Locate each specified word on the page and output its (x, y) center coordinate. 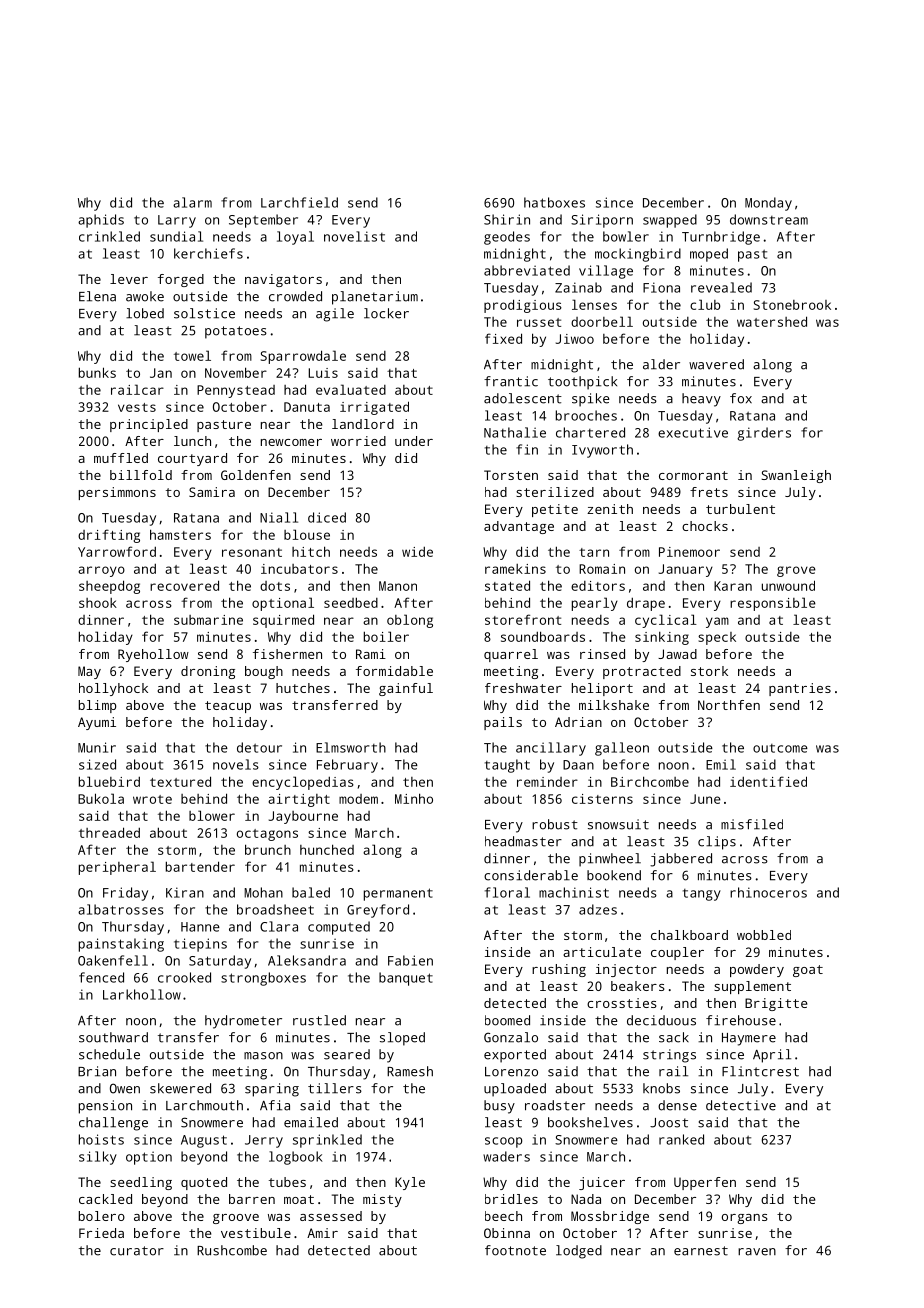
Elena (97, 296)
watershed (772, 321)
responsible (773, 604)
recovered (184, 585)
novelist (354, 236)
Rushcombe (232, 1250)
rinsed (602, 654)
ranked (681, 1139)
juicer (602, 1183)
